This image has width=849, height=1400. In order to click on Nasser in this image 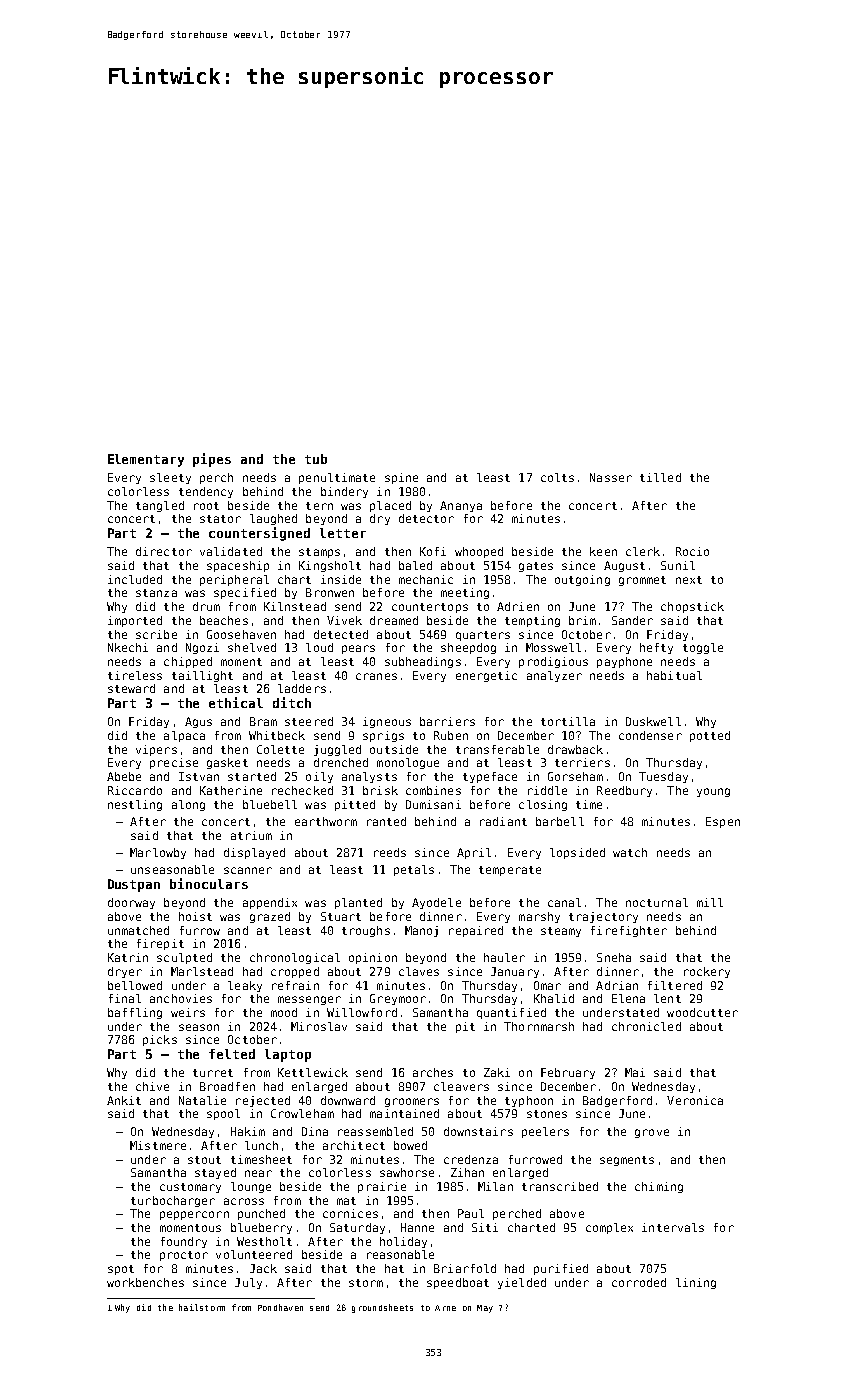, I will do `click(611, 477)`.
